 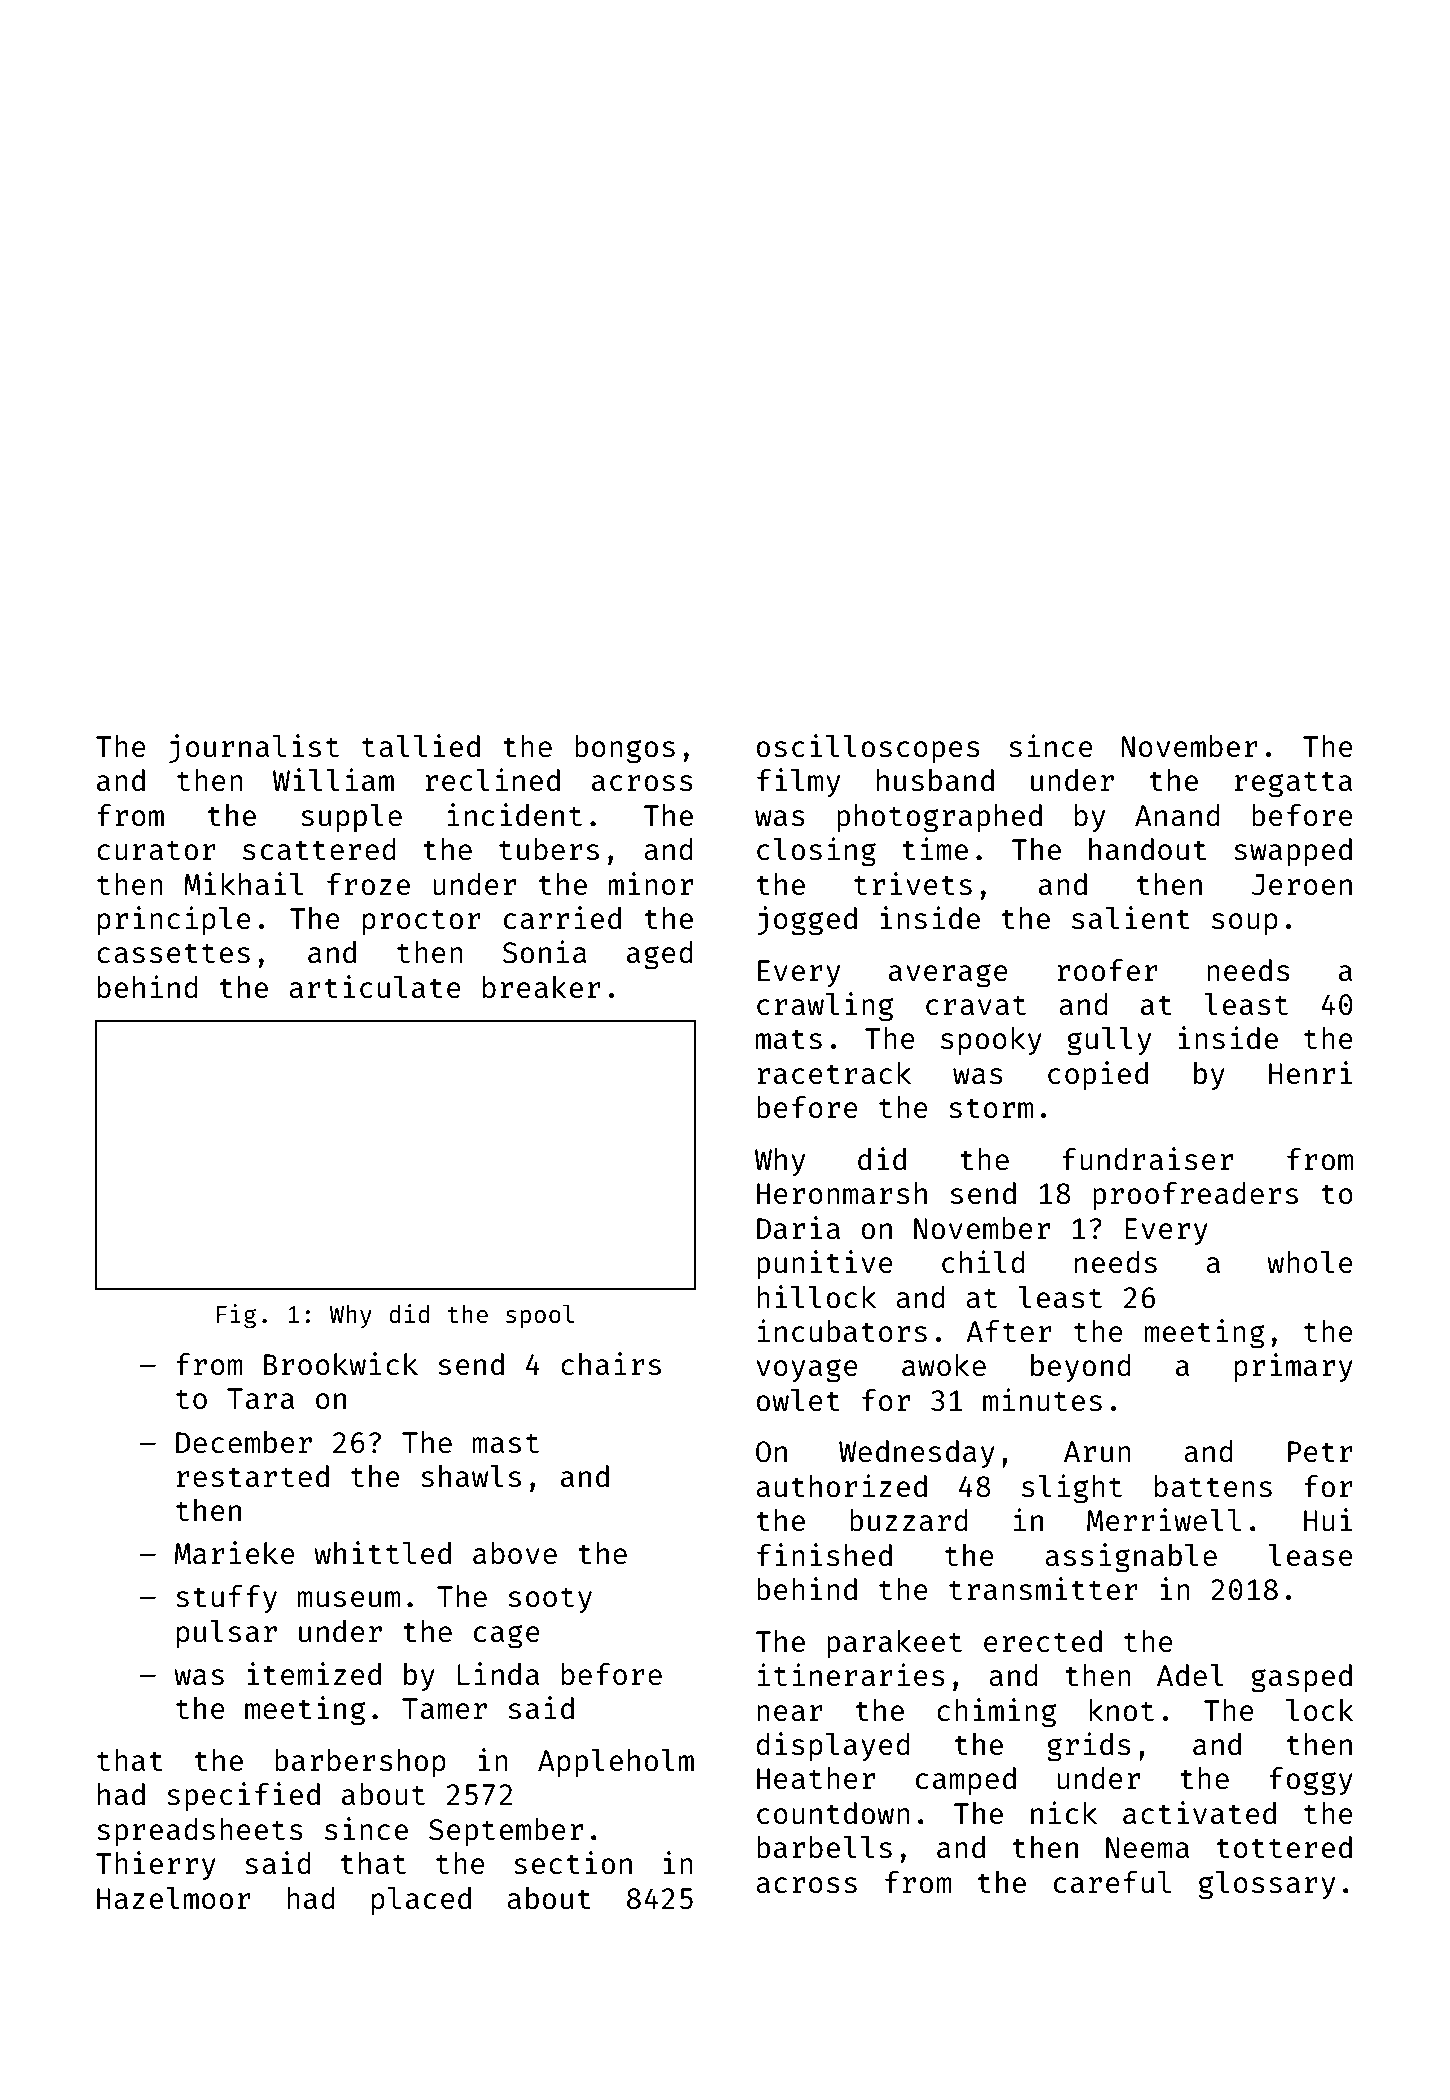 I want to click on nick, so click(x=1064, y=1812).
